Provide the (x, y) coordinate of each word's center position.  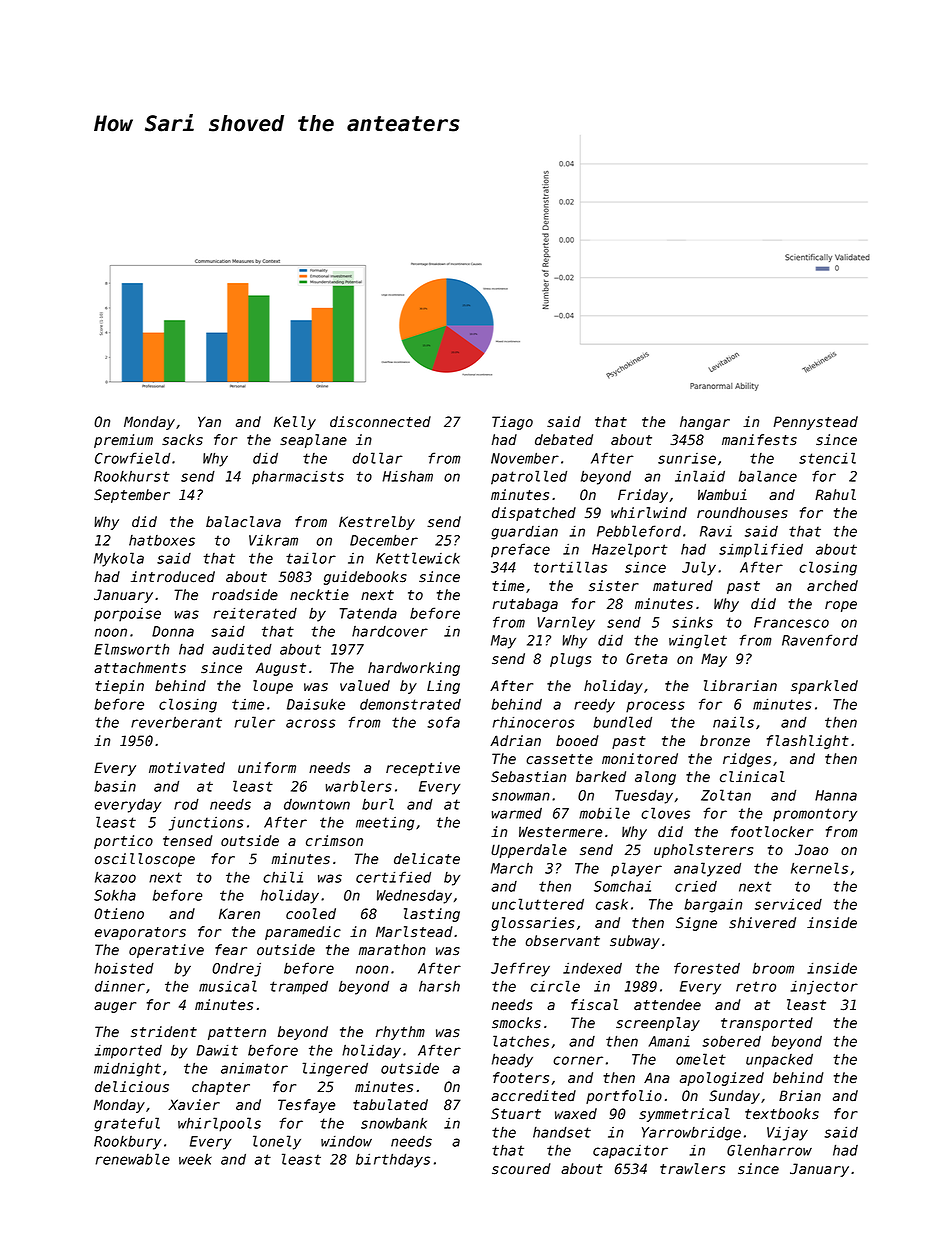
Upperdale (529, 851)
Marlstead (414, 932)
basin (115, 786)
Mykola (119, 559)
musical (228, 986)
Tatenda (368, 613)
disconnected (380, 422)
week (195, 1159)
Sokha (115, 895)
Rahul (835, 495)
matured (683, 586)
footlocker (772, 832)
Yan (209, 421)
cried (696, 886)
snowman (521, 796)
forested (707, 968)
